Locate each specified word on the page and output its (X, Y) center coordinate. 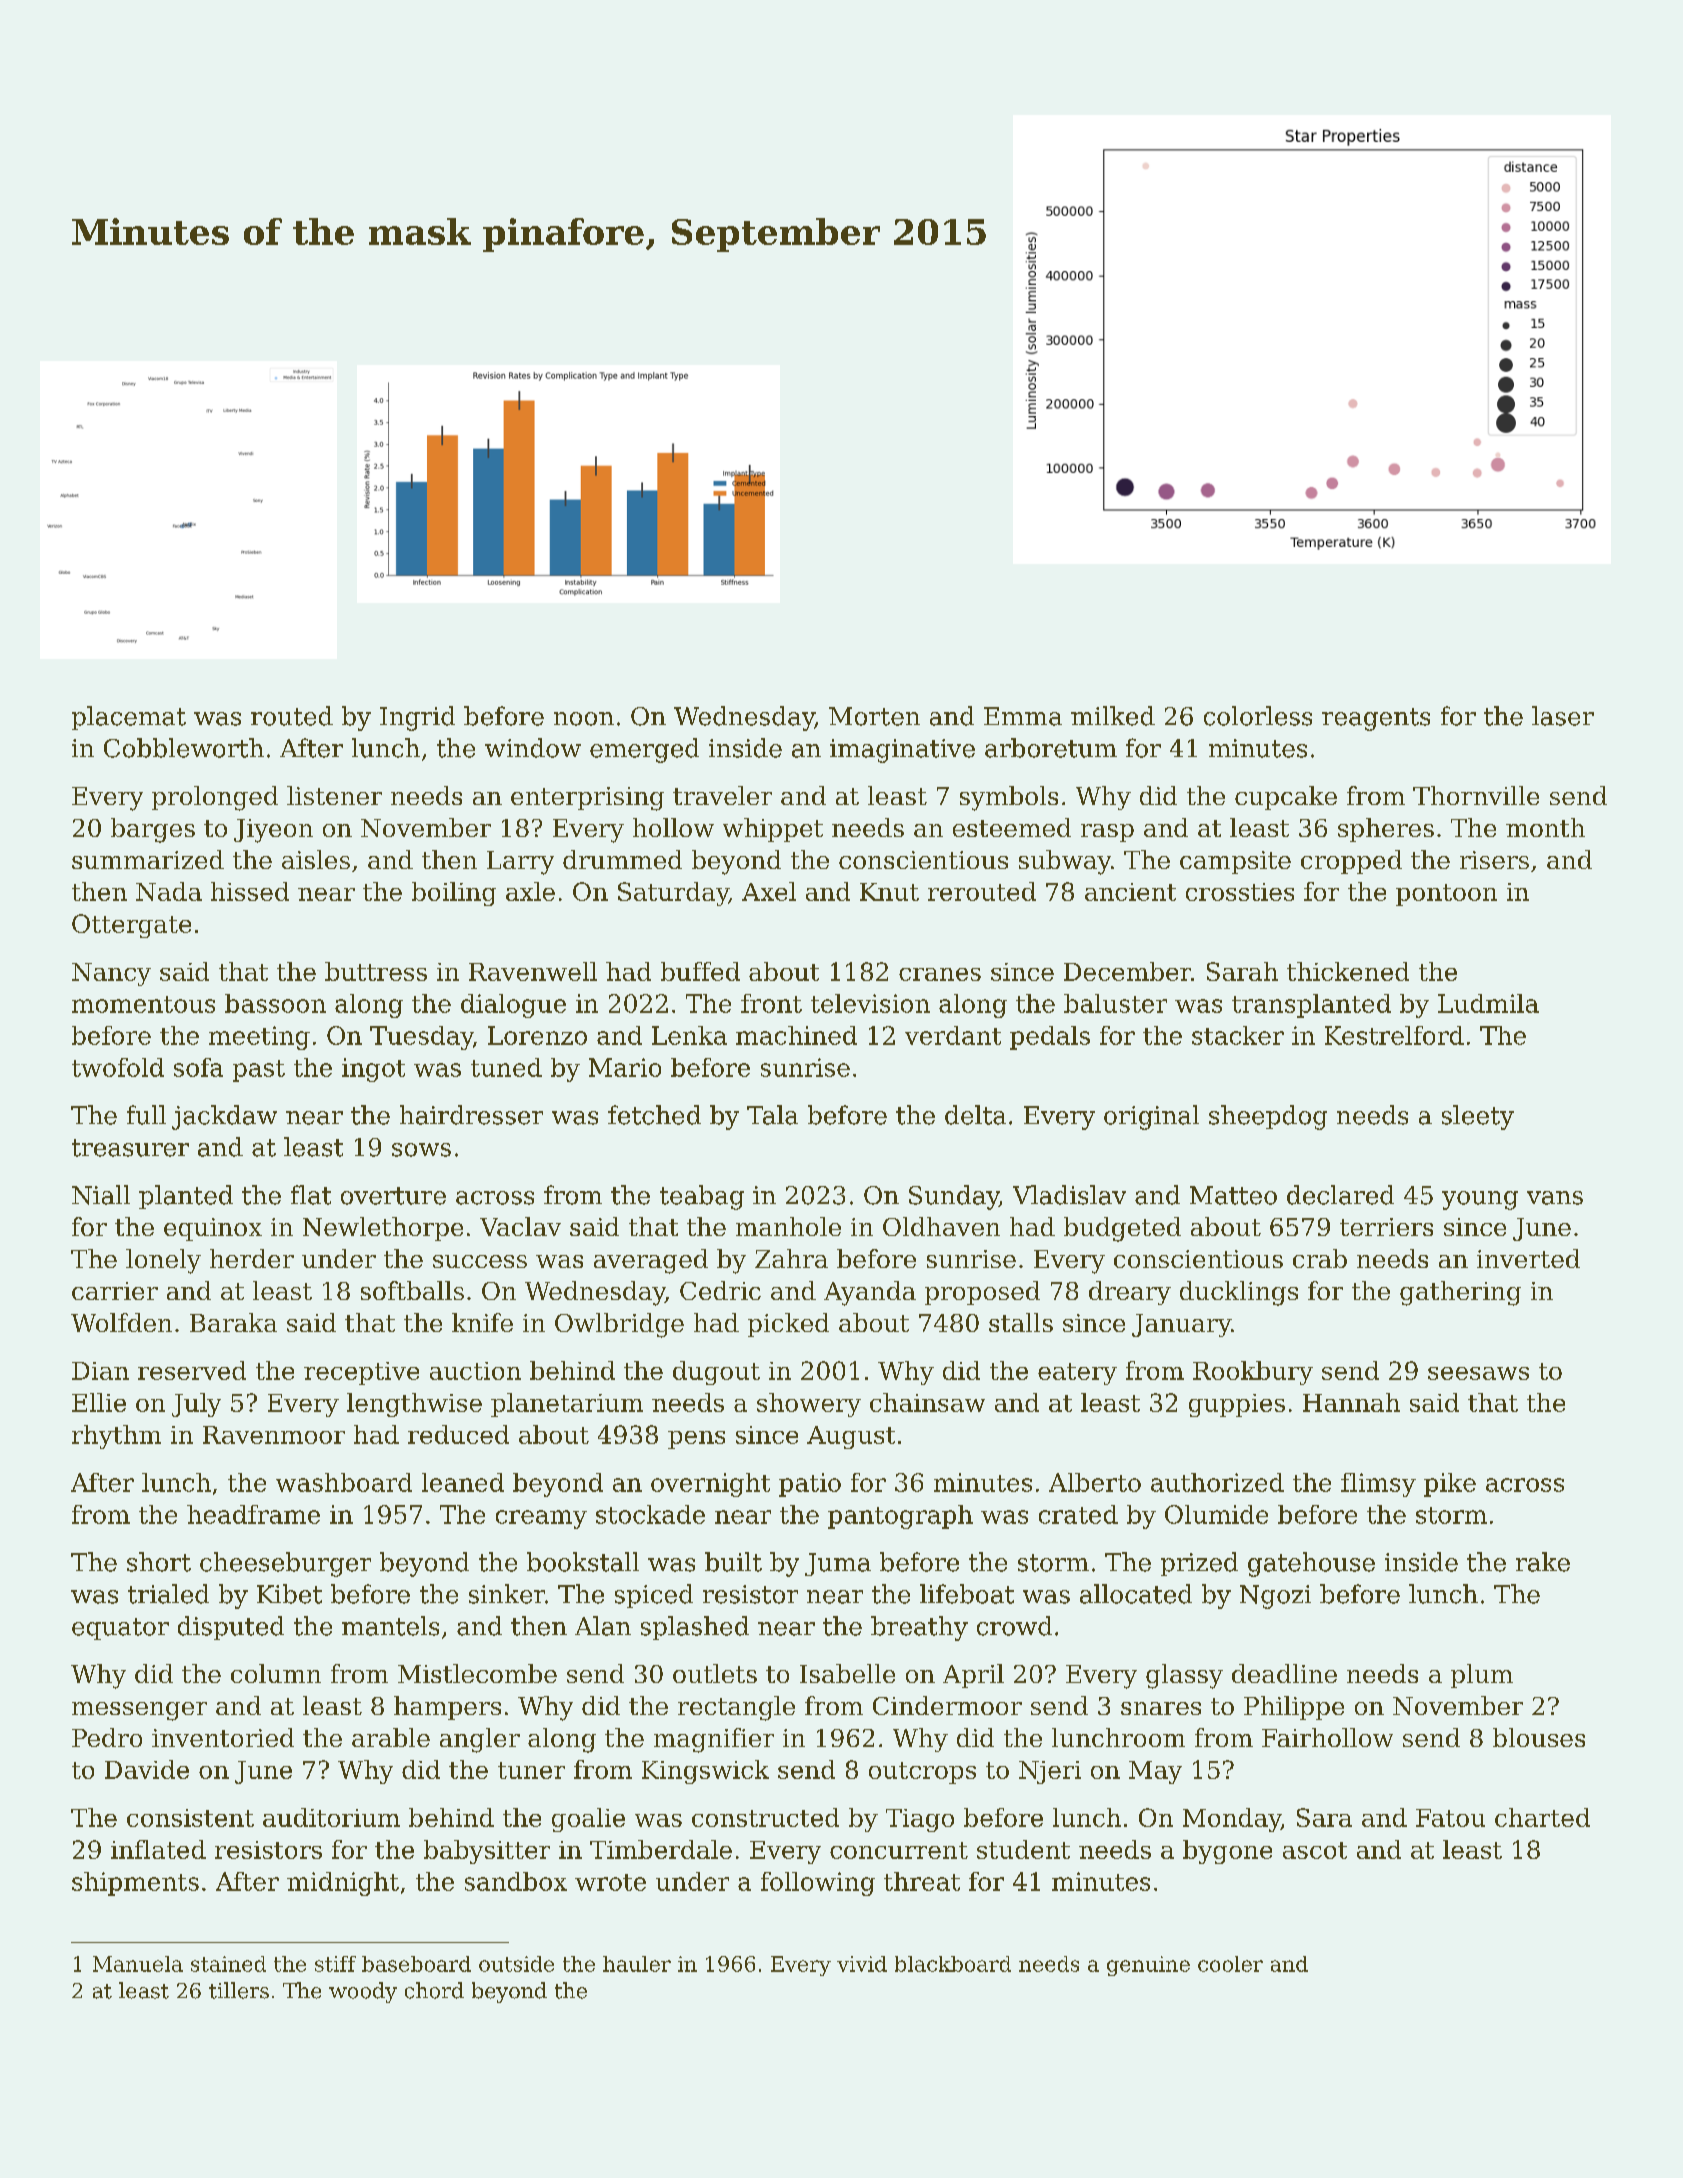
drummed (622, 859)
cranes (940, 974)
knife (482, 1322)
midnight (343, 1884)
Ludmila (1488, 1003)
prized (1199, 1564)
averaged (651, 1261)
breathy (919, 1628)
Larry (520, 863)
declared (1340, 1195)
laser (1563, 716)
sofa (198, 1067)
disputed (231, 1628)
